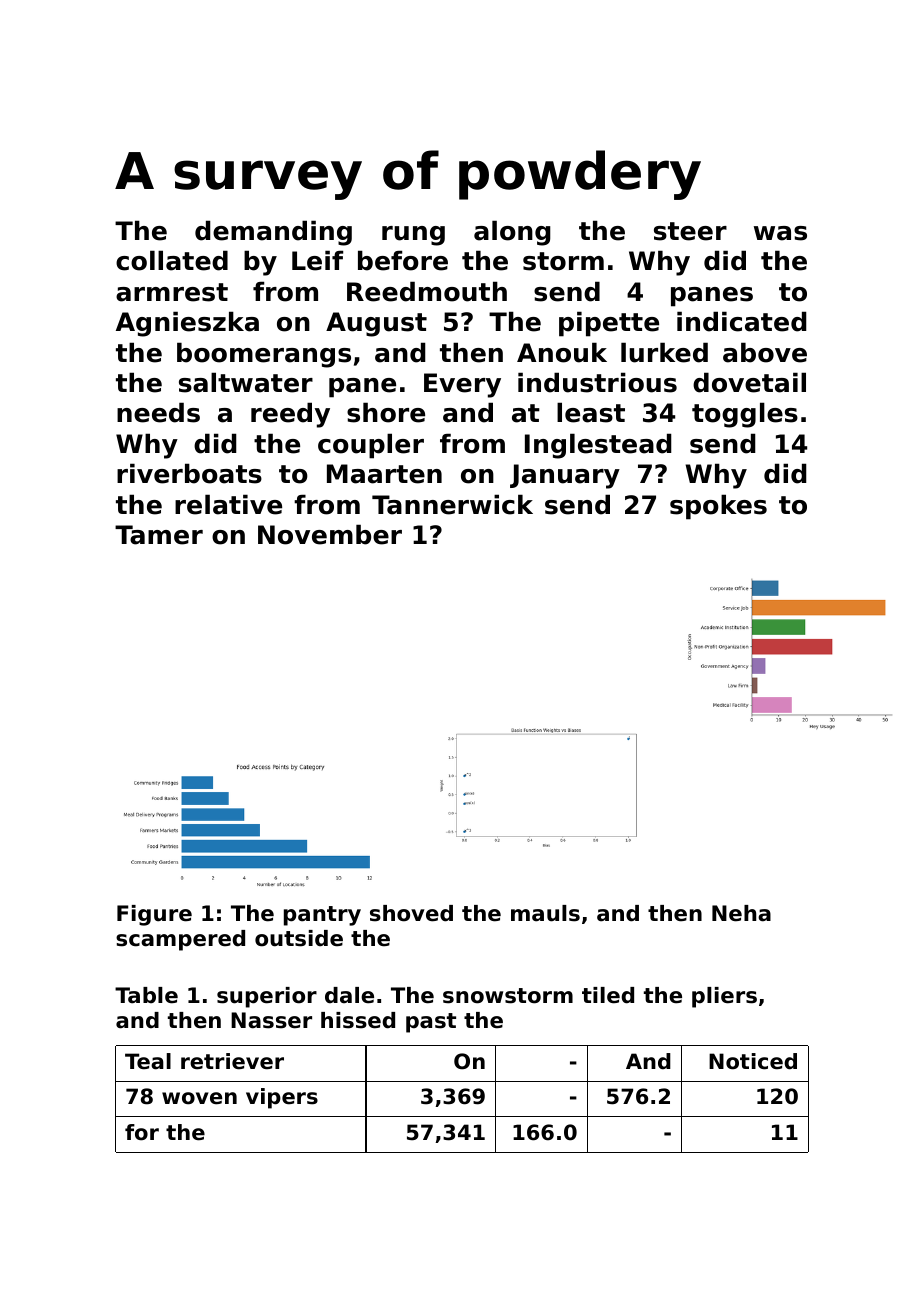  What do you see at coordinates (386, 412) in the page?
I see `shore` at bounding box center [386, 412].
